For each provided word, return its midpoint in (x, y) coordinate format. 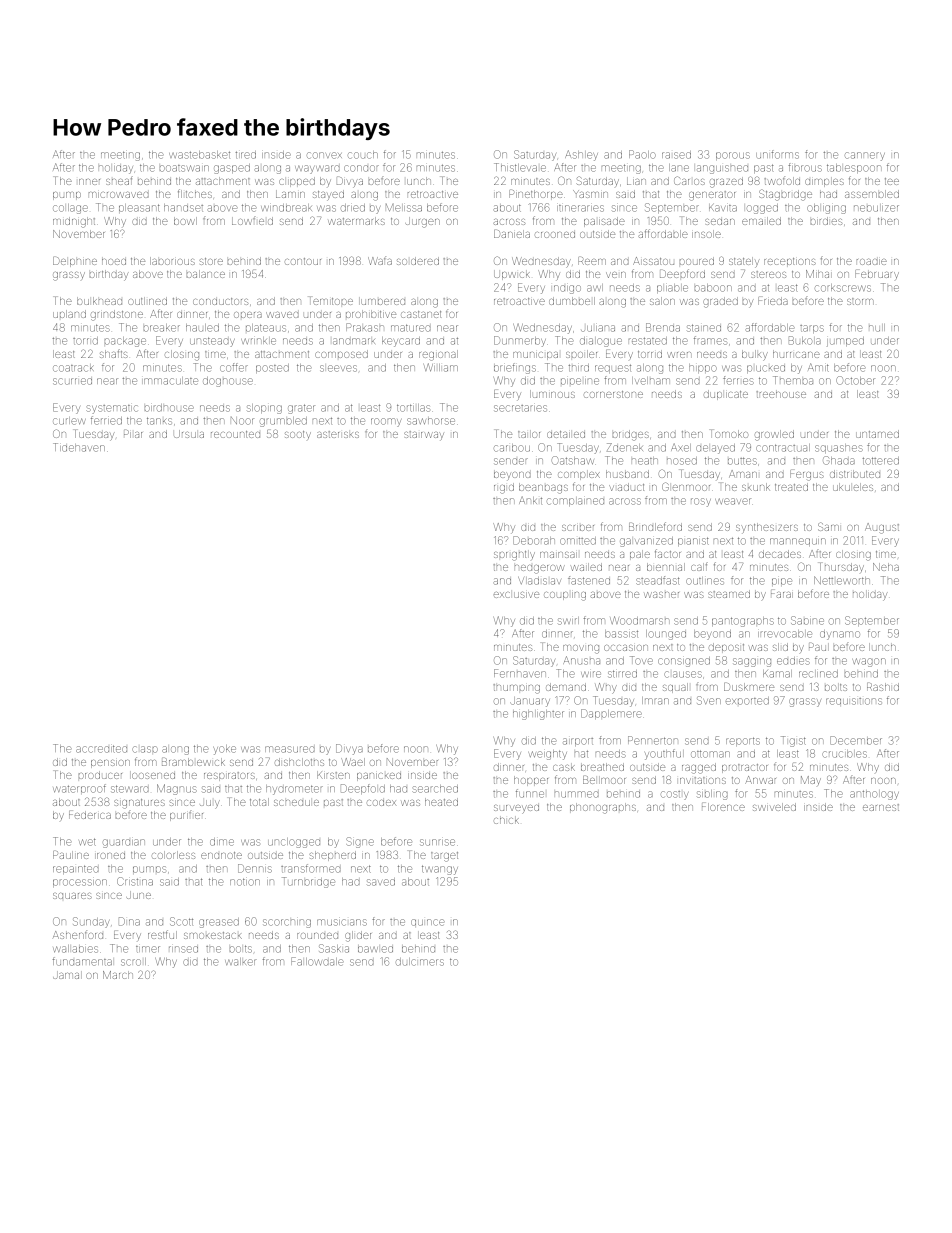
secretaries (520, 408)
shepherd (333, 856)
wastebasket (199, 155)
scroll (133, 962)
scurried (72, 381)
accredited (101, 749)
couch (363, 155)
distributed (855, 474)
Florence (723, 807)
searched (435, 789)
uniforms (777, 154)
